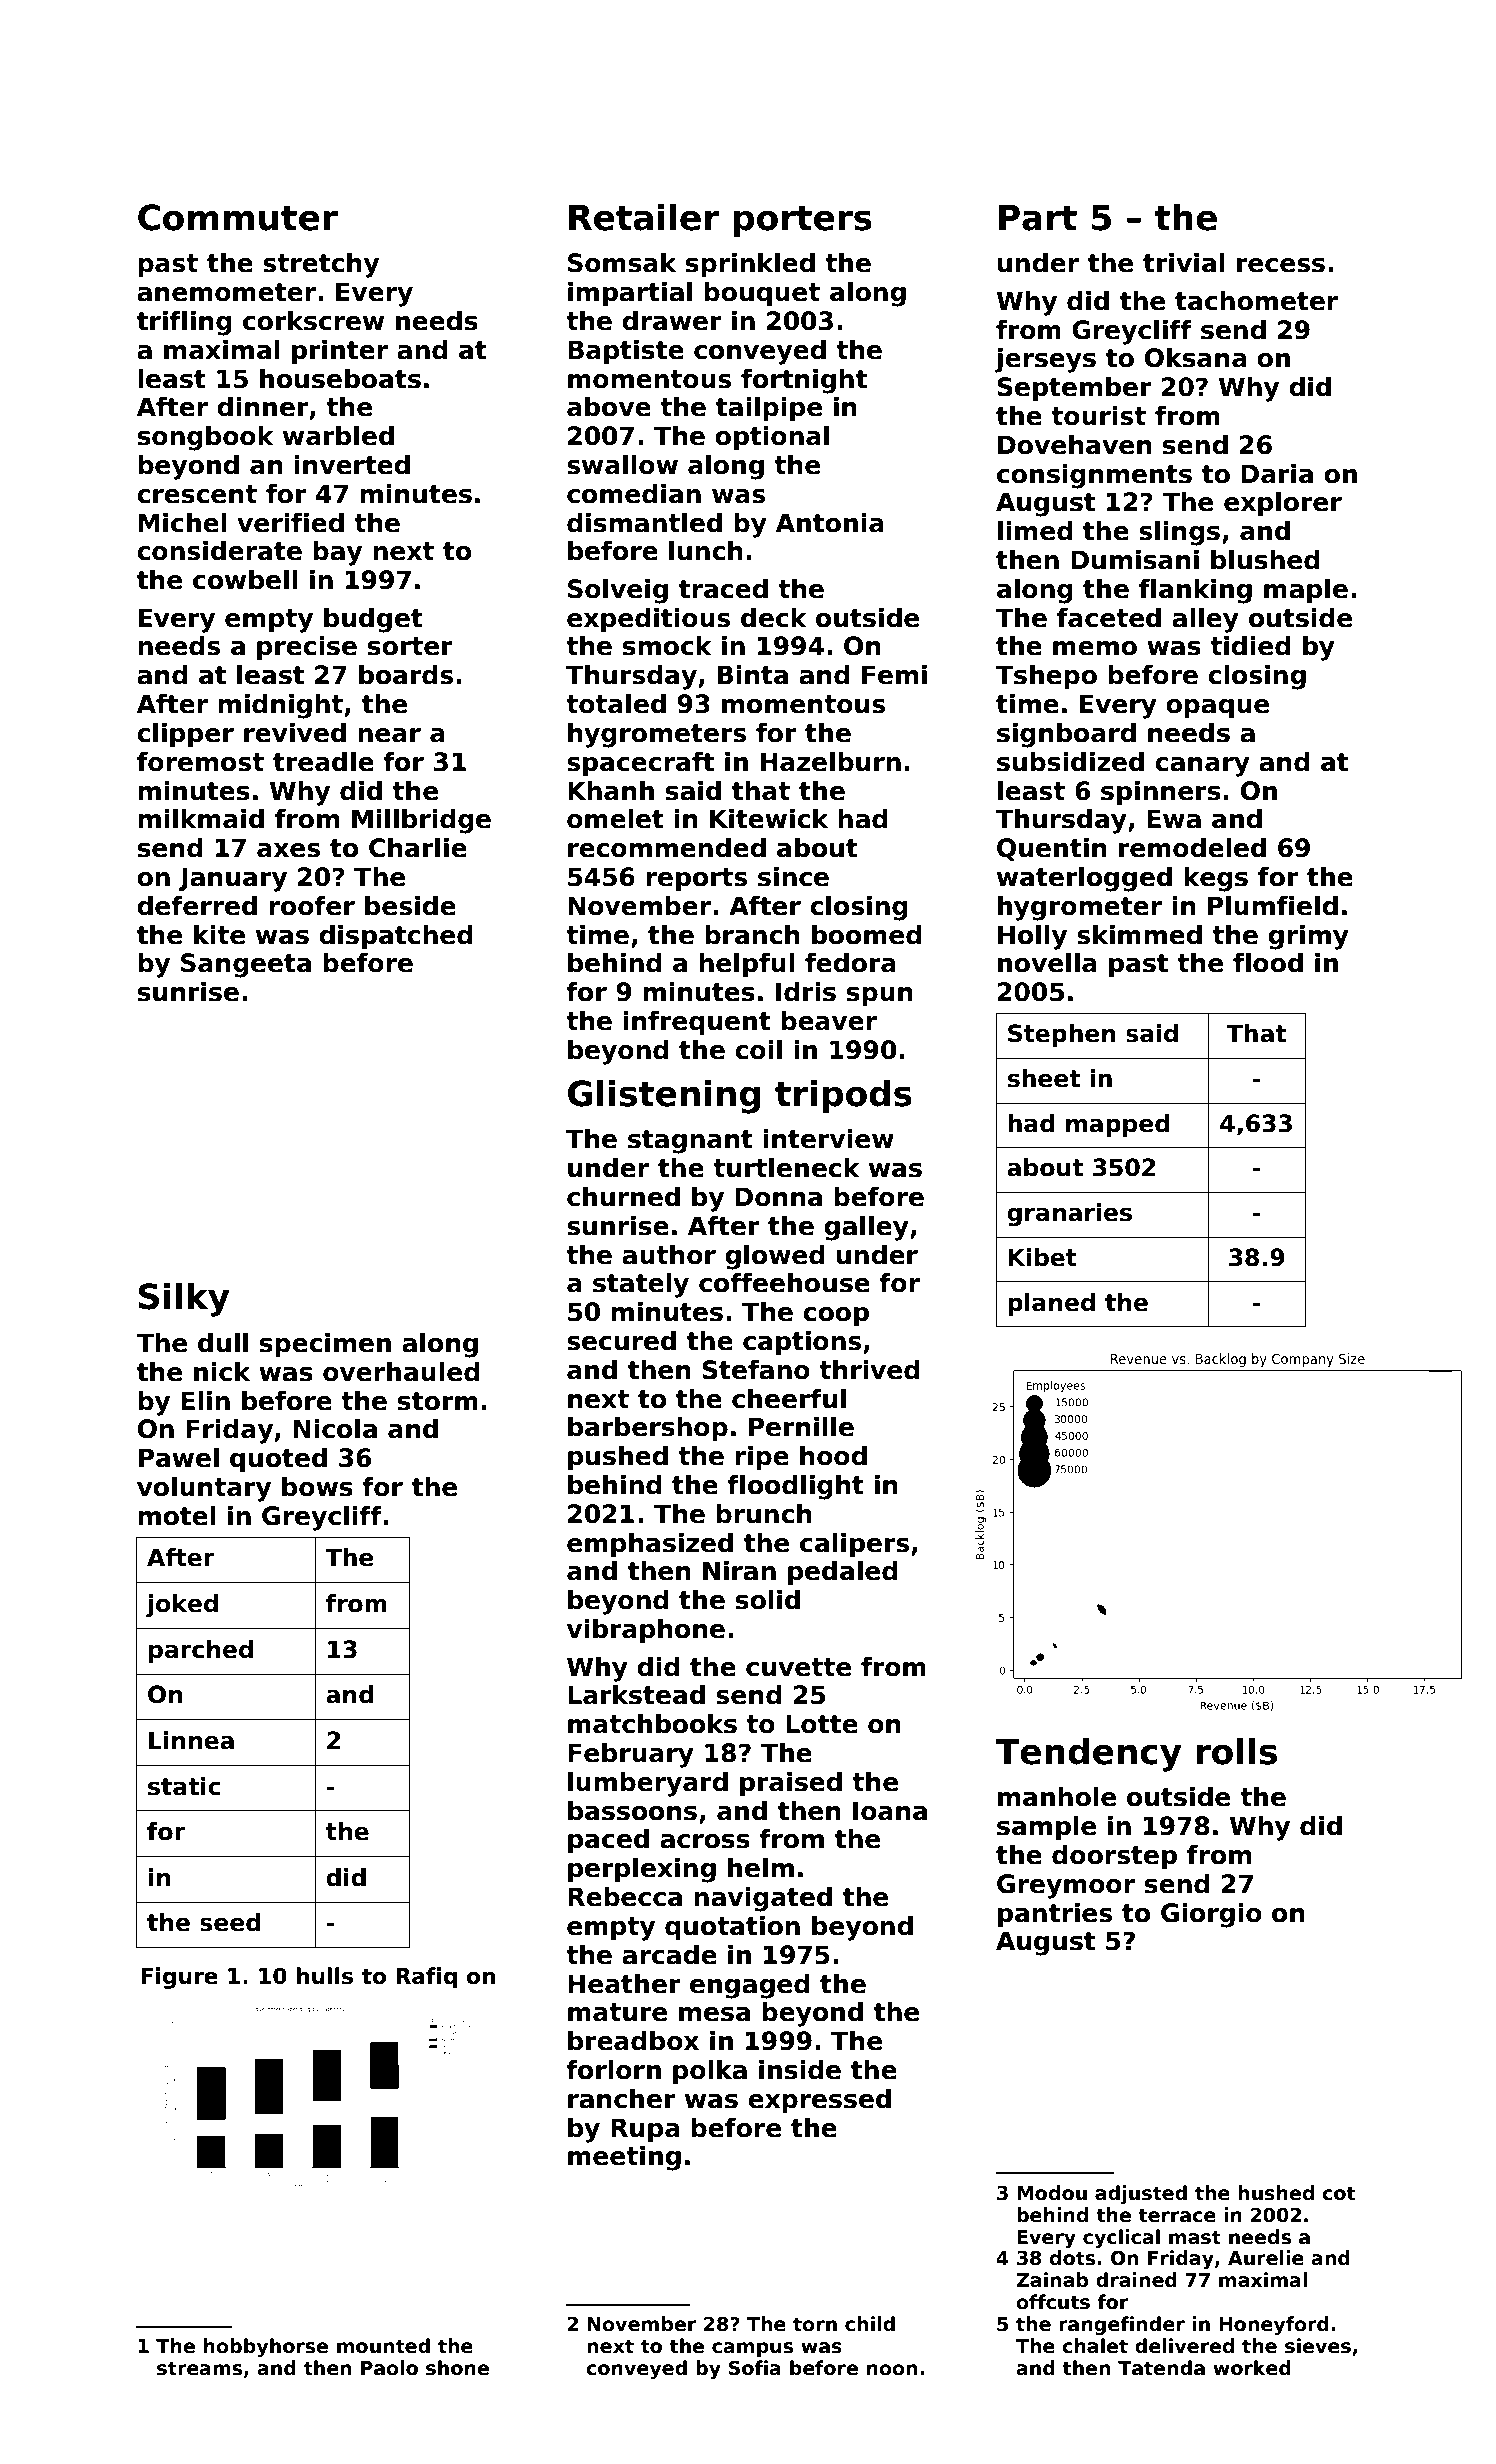  What do you see at coordinates (201, 1651) in the screenshot?
I see `parched` at bounding box center [201, 1651].
